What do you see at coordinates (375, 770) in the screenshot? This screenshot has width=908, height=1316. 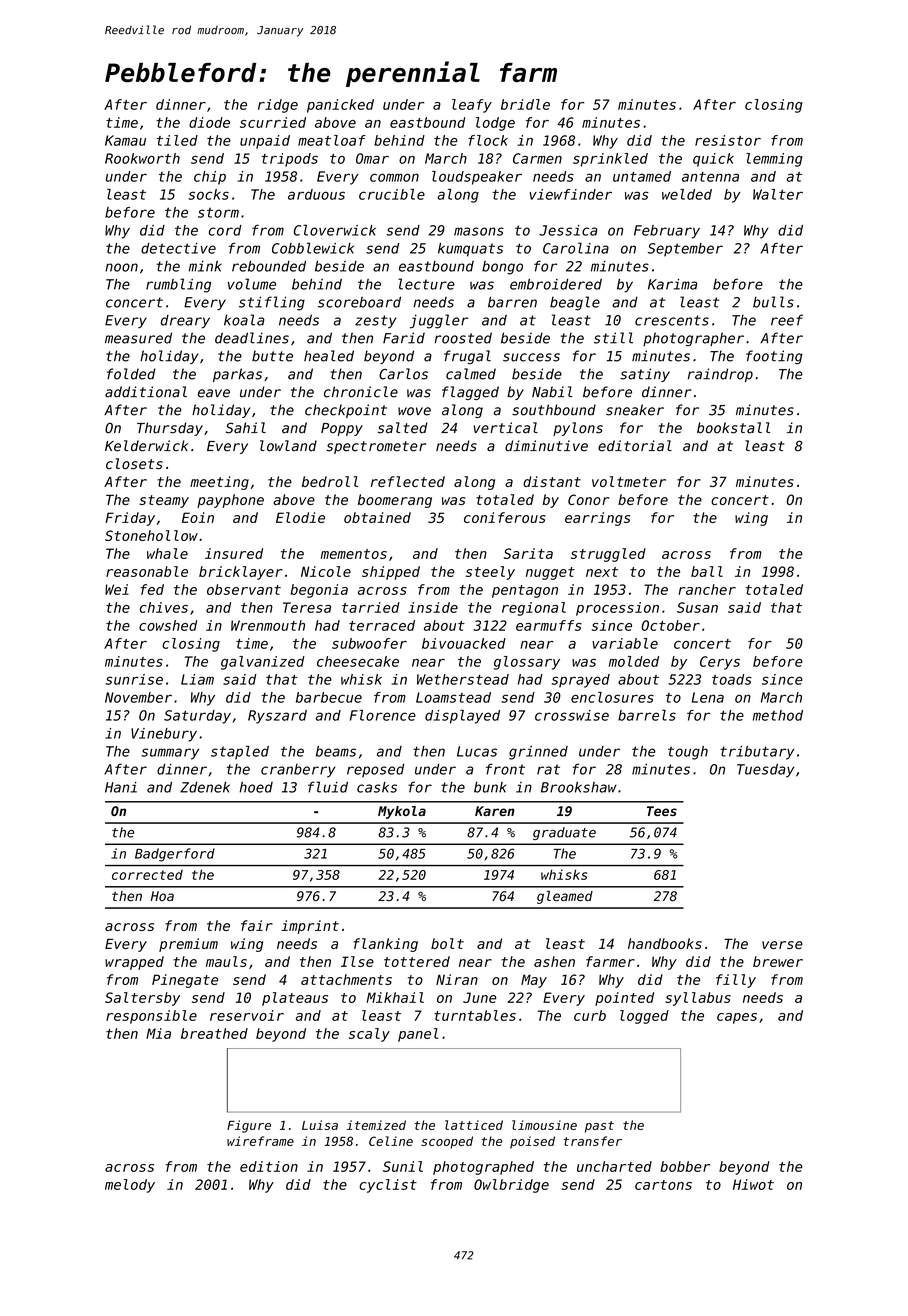 I see `reposed` at bounding box center [375, 770].
